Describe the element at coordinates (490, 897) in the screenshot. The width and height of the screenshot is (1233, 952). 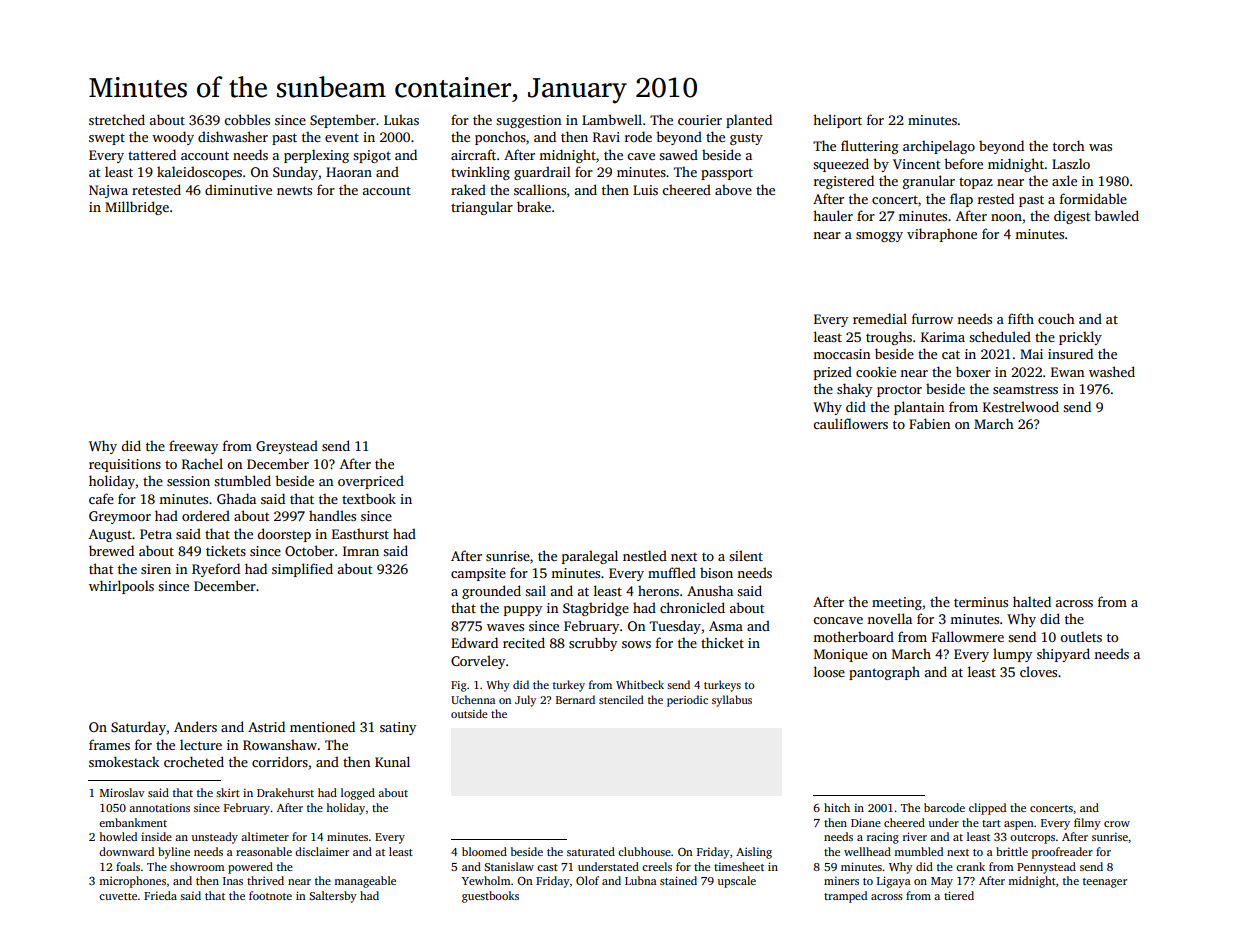
I see `guestbooks` at that location.
